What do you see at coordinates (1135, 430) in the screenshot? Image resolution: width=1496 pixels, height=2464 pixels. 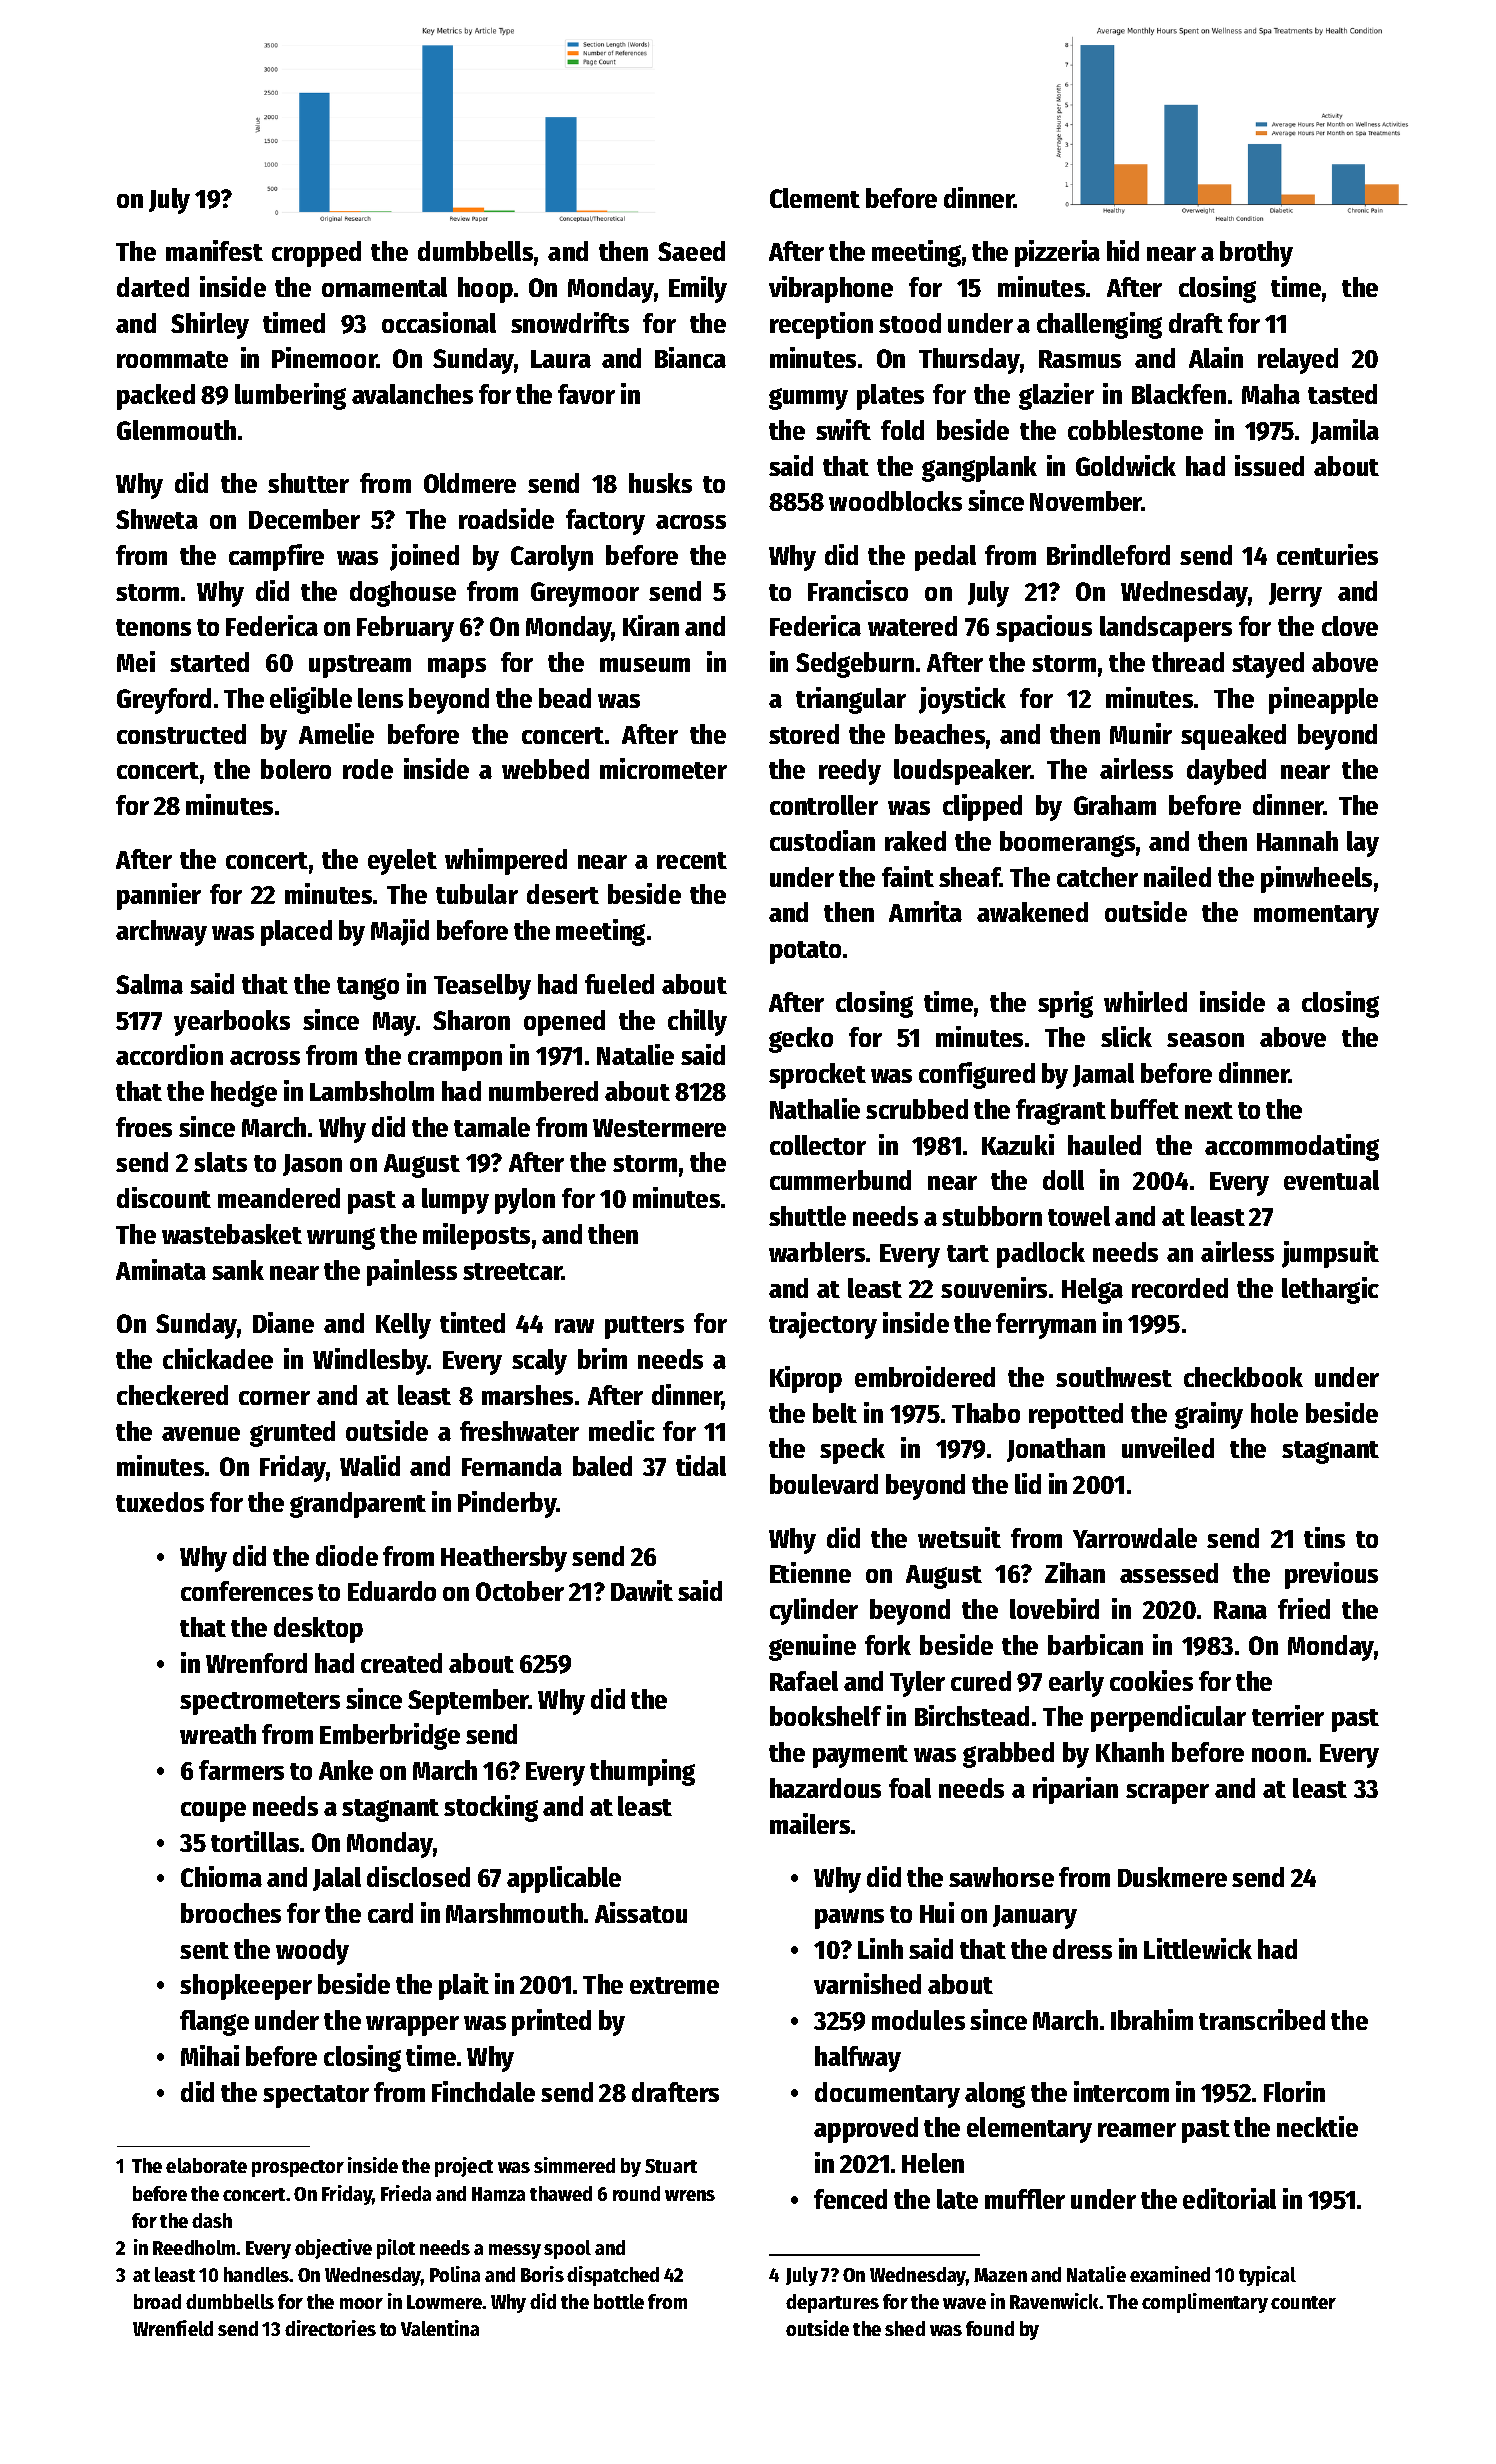 I see `cobblestone` at bounding box center [1135, 430].
